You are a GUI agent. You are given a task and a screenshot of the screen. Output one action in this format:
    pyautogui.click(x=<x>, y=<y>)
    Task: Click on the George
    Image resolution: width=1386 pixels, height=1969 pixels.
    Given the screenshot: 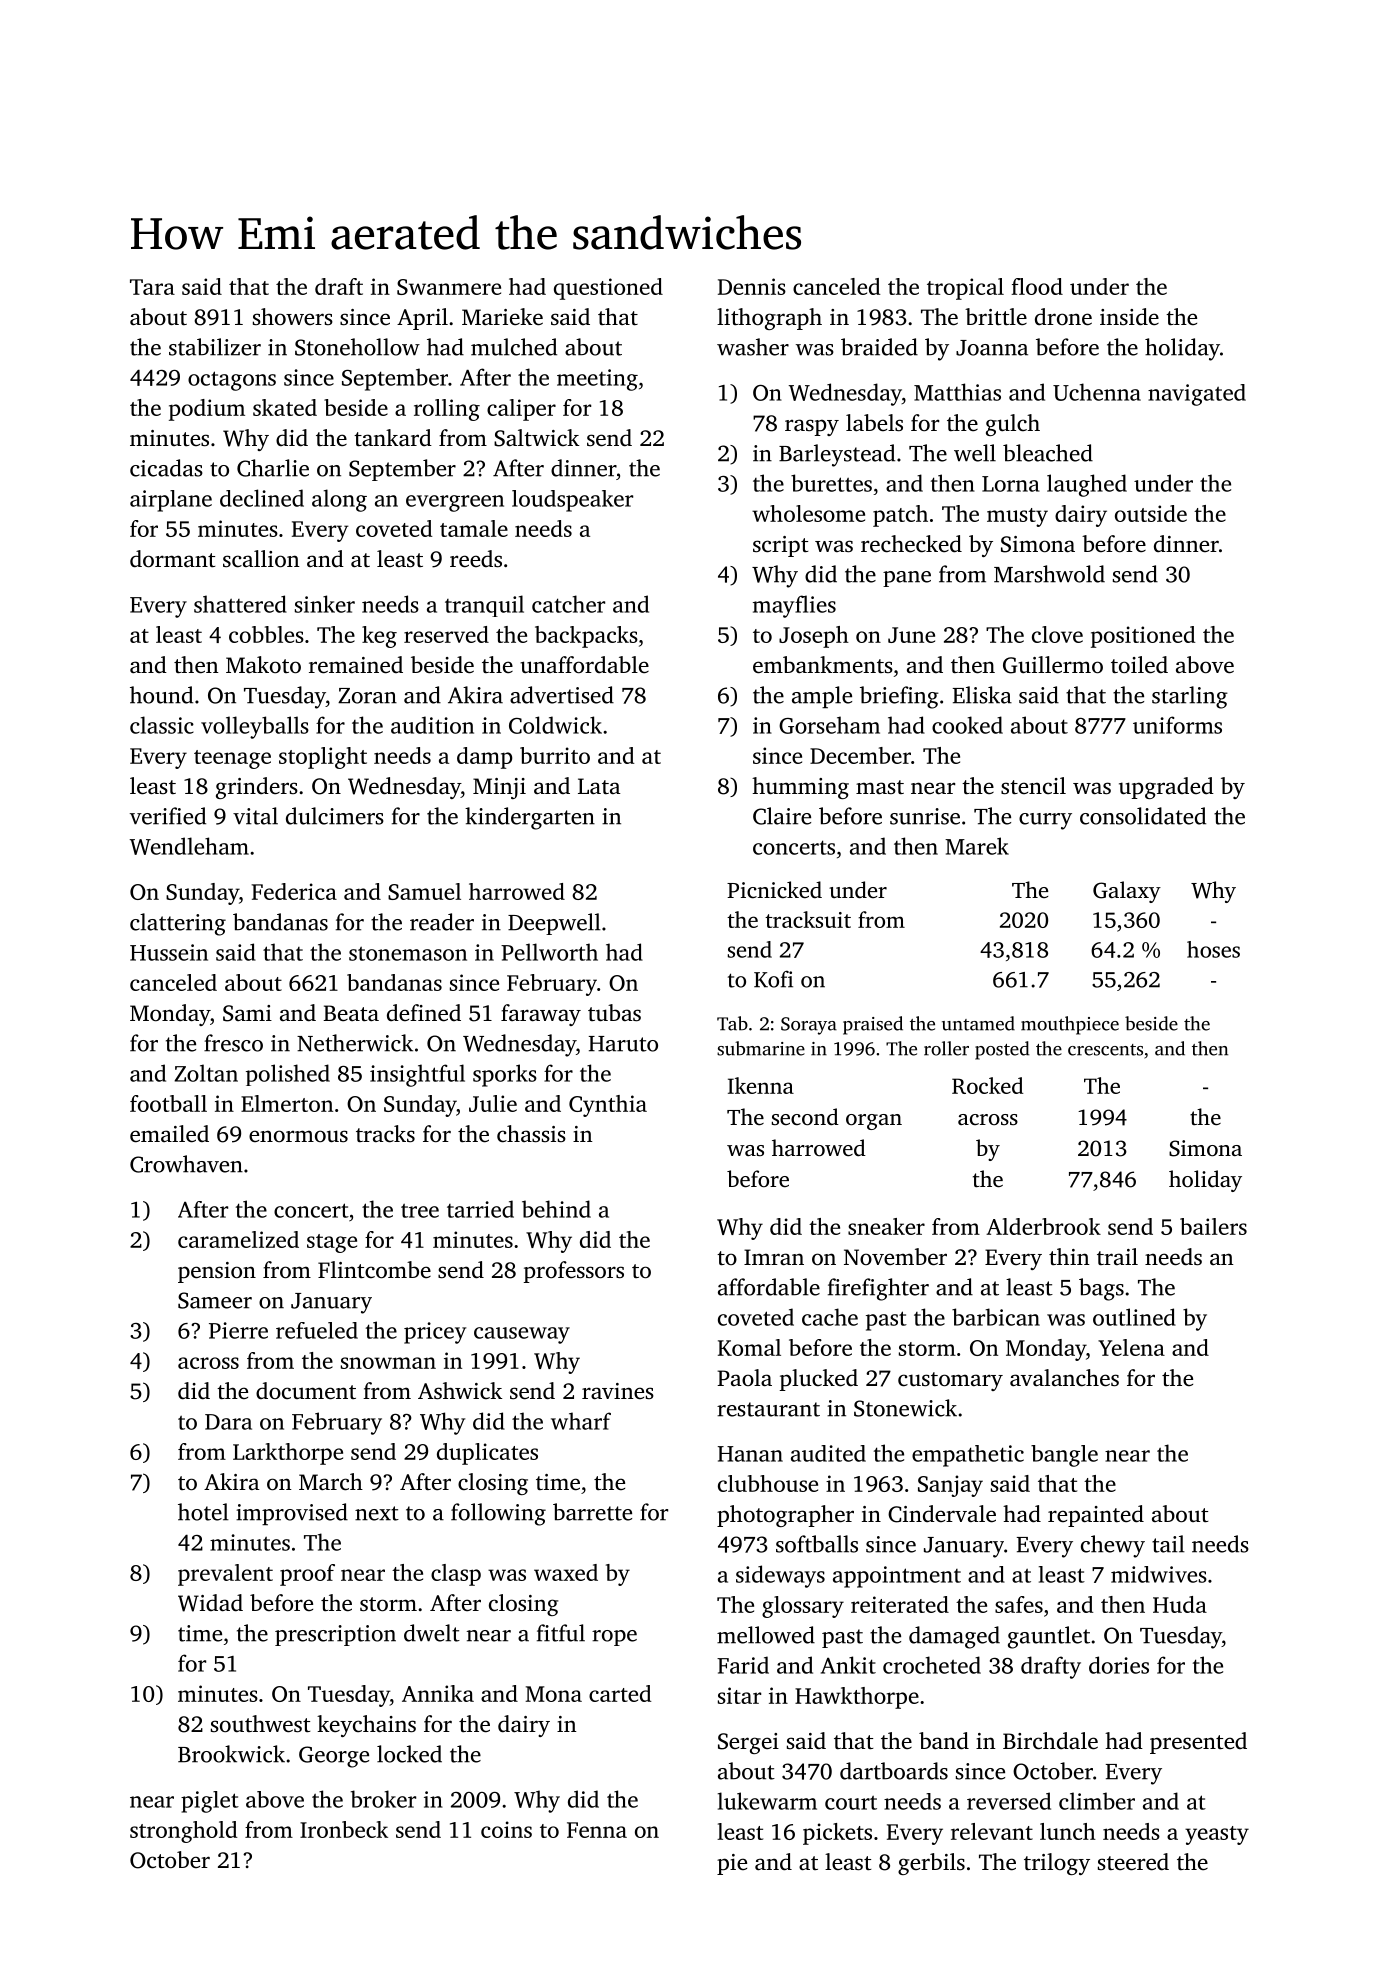 What is the action you would take?
    pyautogui.click(x=334, y=1757)
